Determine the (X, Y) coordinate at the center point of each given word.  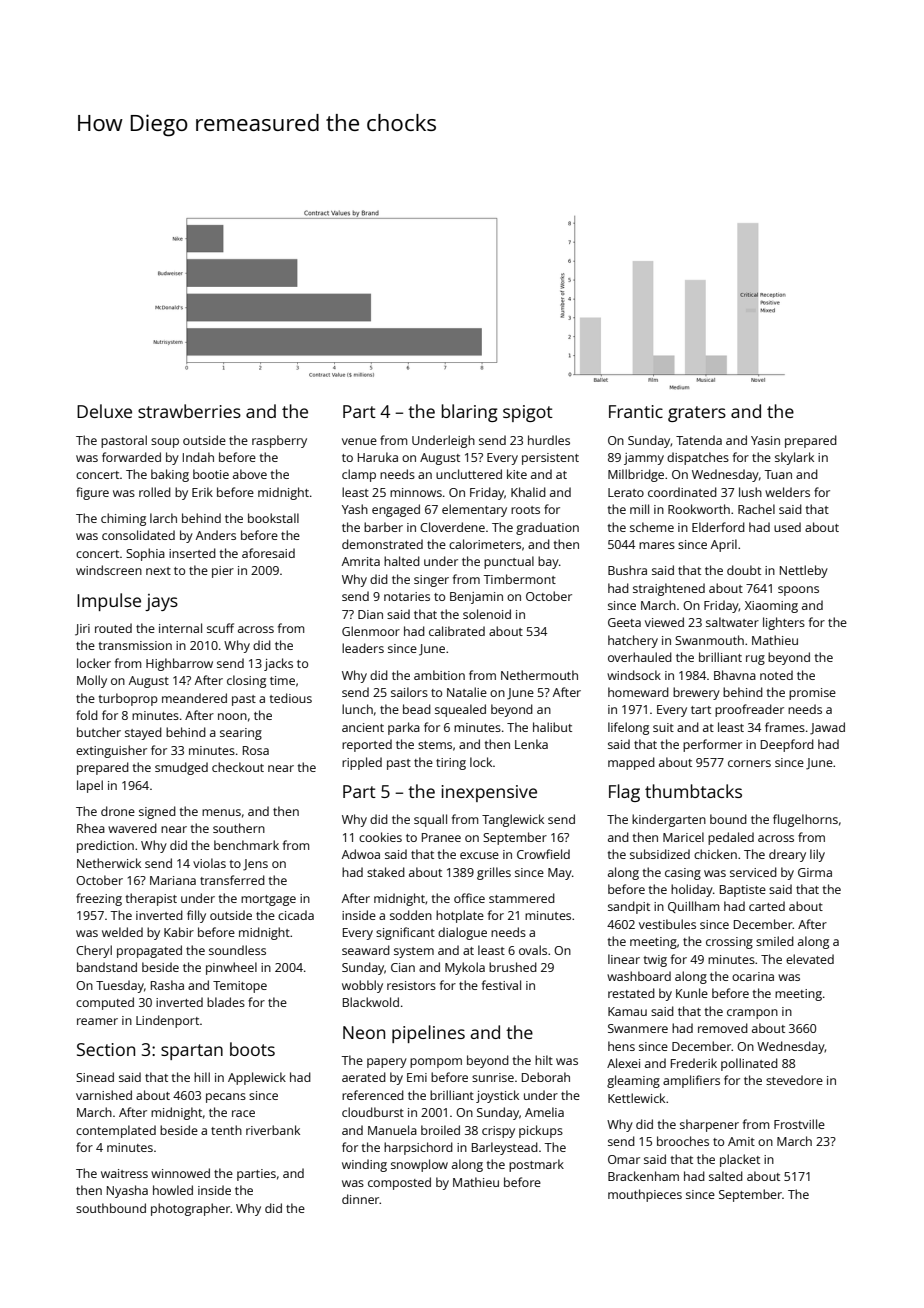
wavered (132, 828)
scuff (220, 628)
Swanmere (638, 1028)
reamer (97, 1021)
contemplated (116, 1131)
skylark (794, 458)
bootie (211, 474)
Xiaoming (771, 607)
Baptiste (743, 891)
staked (386, 872)
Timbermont (519, 579)
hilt (544, 1060)
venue (359, 441)
